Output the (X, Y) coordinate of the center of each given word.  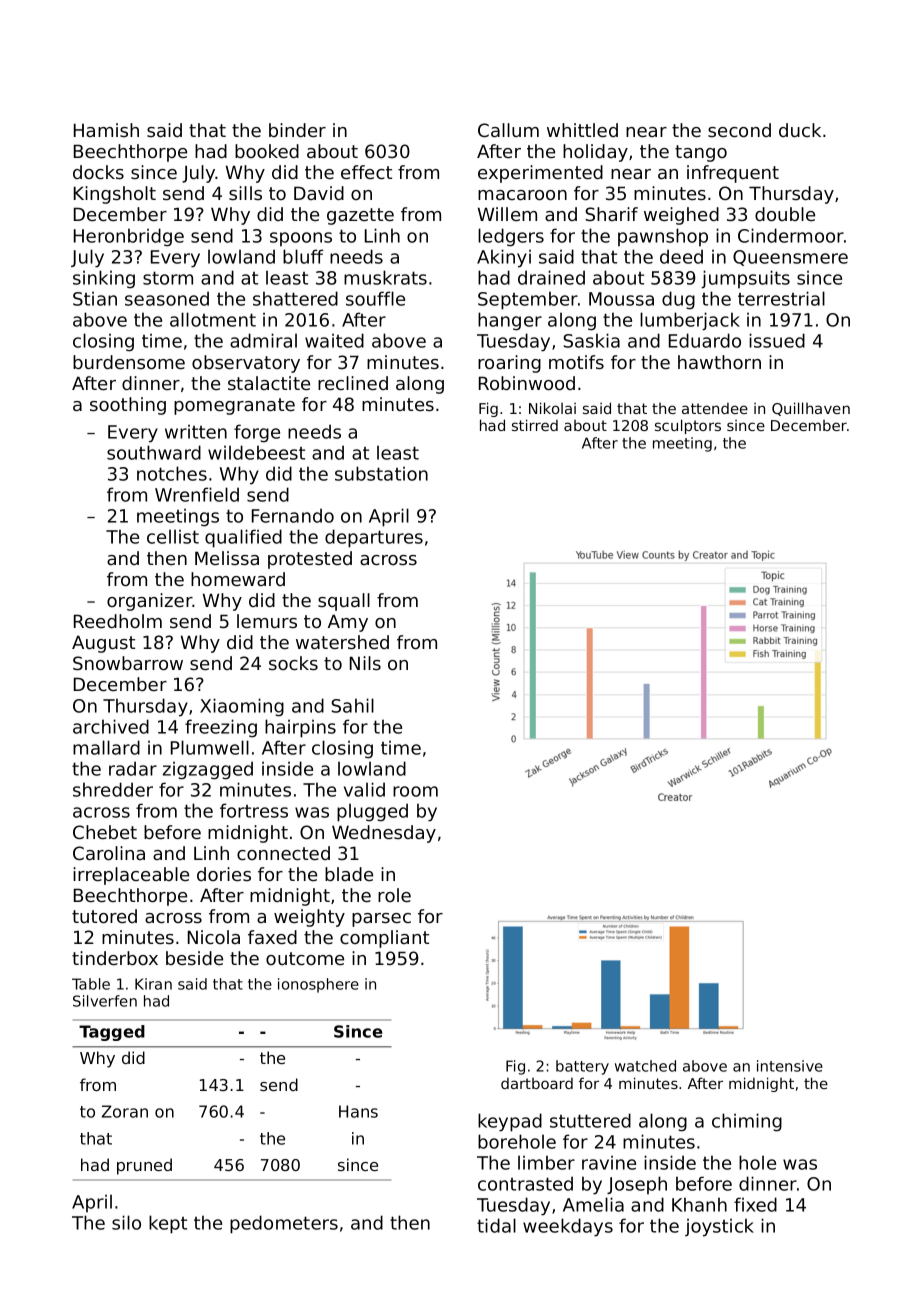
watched (645, 1066)
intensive (790, 1066)
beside (194, 958)
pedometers (284, 1224)
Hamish (106, 130)
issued (777, 340)
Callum (508, 130)
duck (800, 130)
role (394, 895)
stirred (535, 425)
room (415, 791)
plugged (372, 812)
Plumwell (210, 747)
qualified (243, 538)
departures (374, 538)
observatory (246, 364)
